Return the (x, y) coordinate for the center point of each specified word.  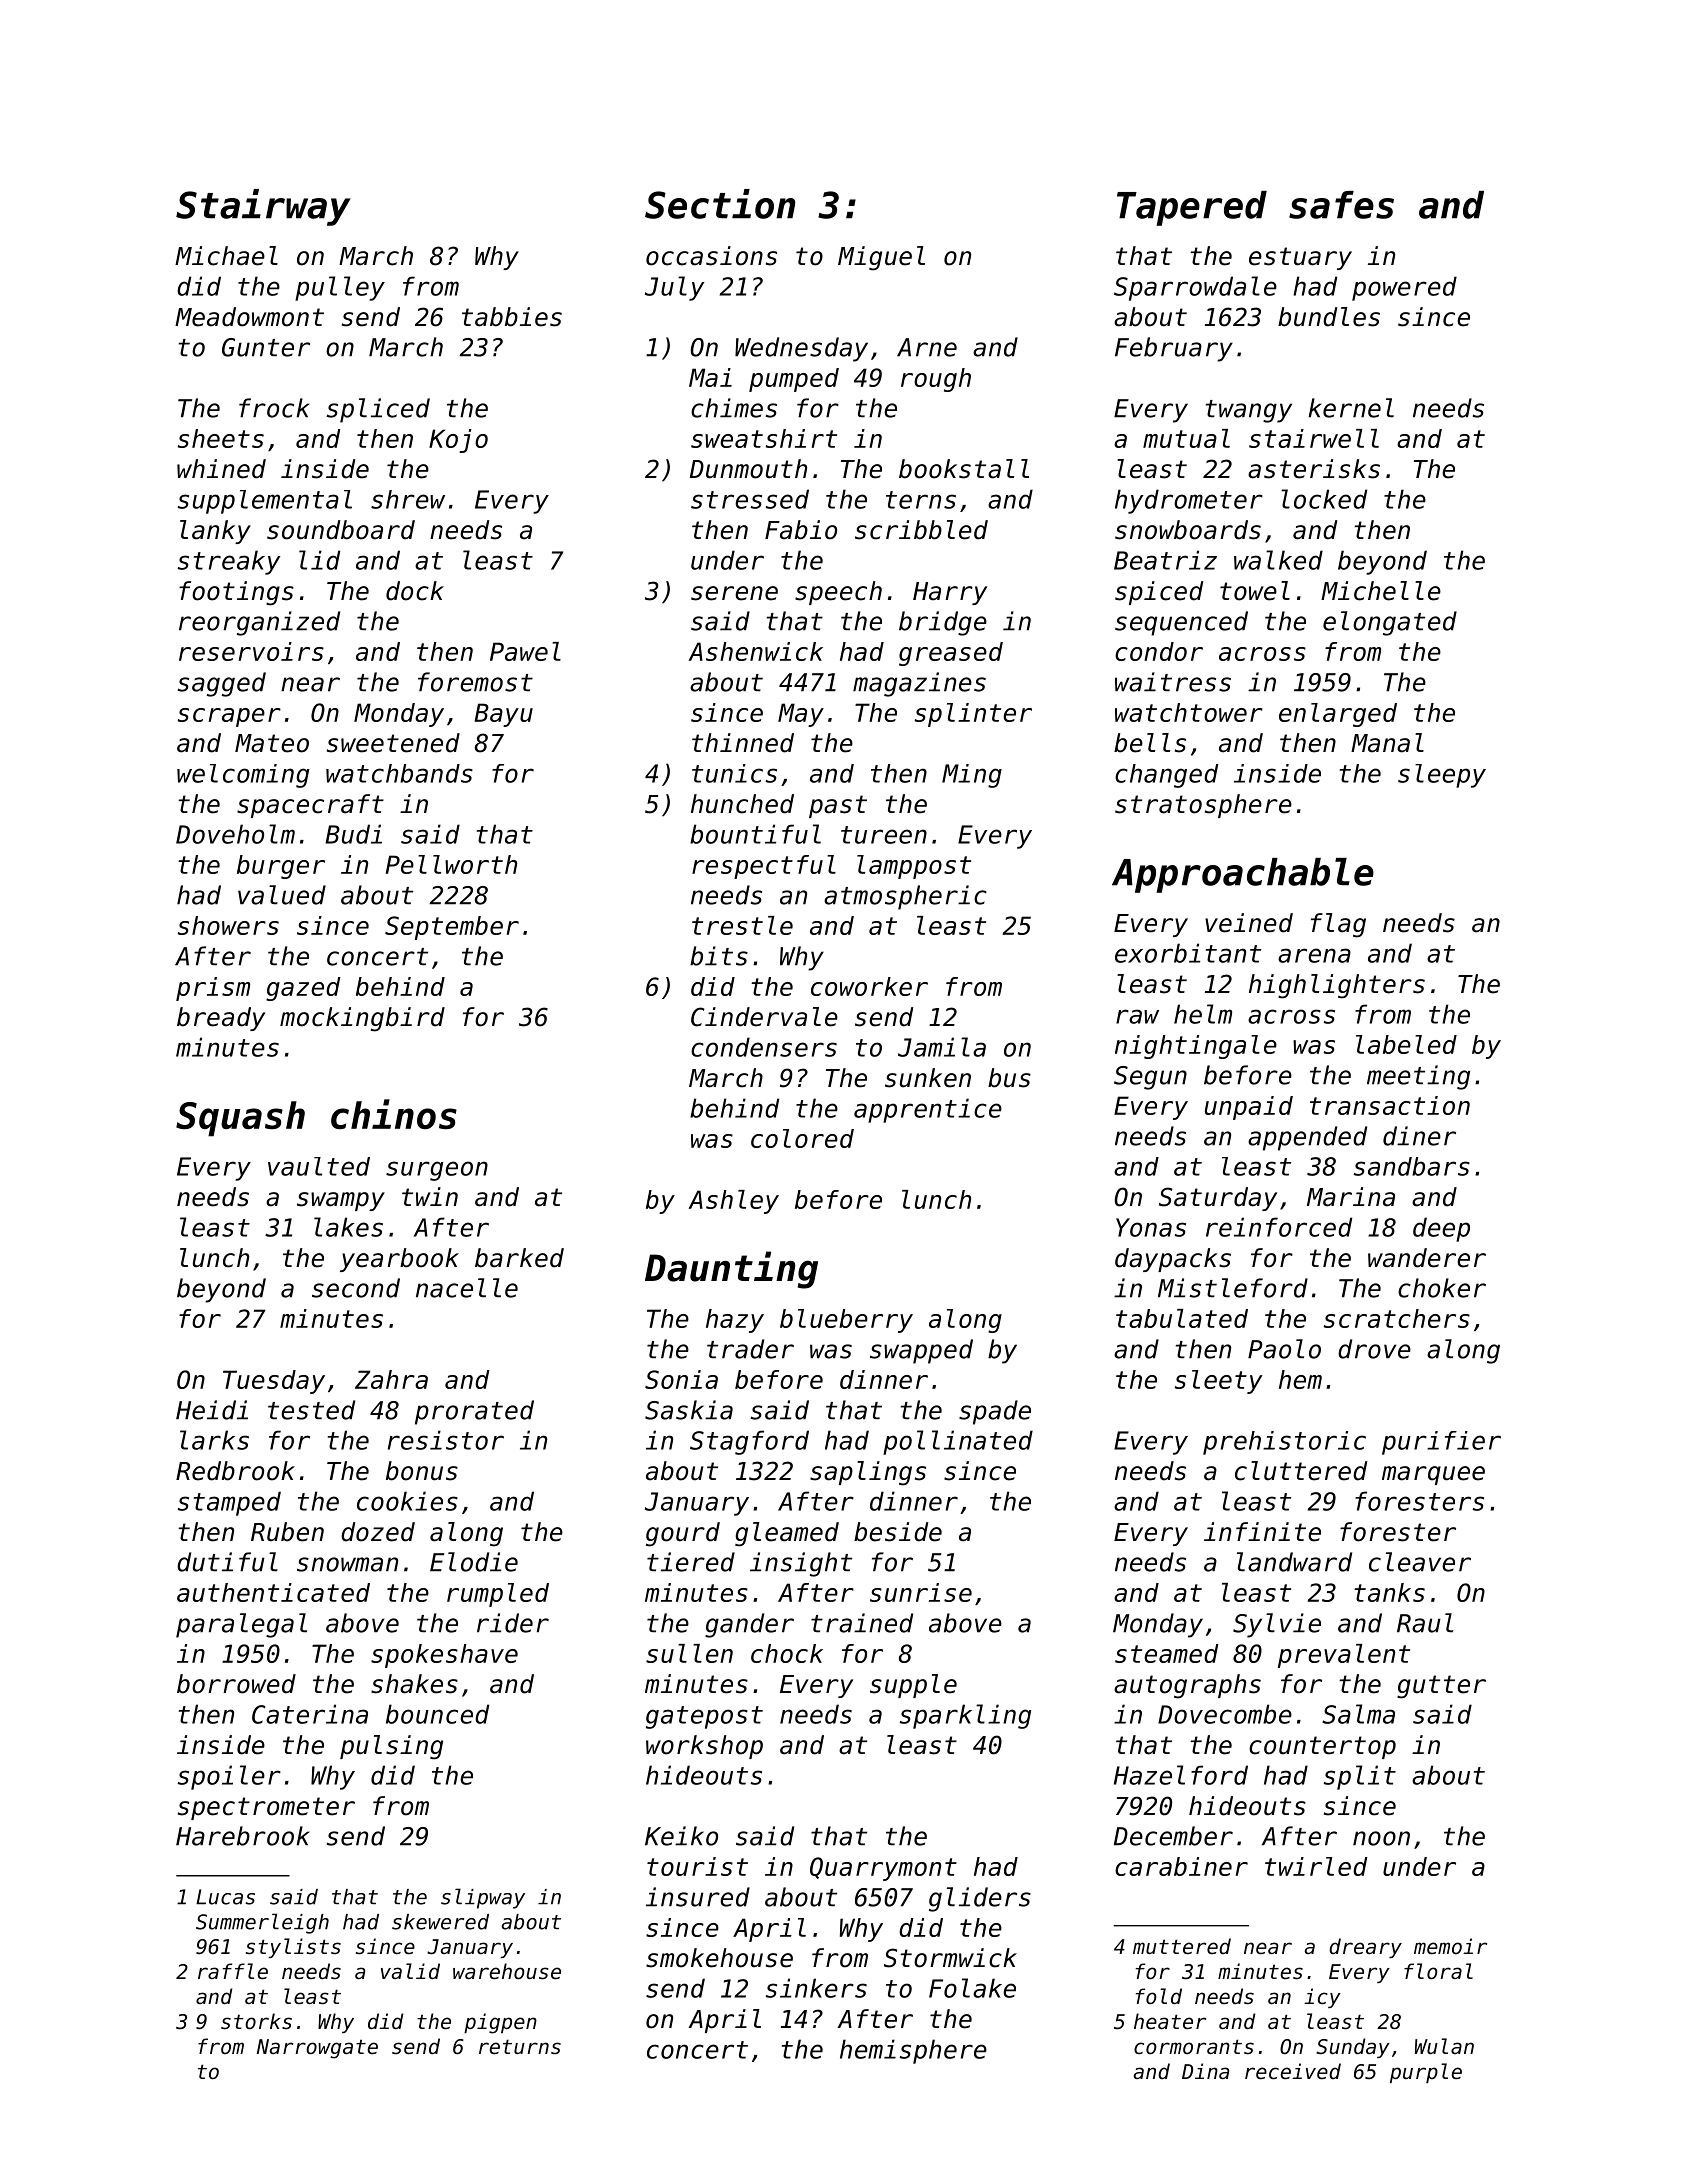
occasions (711, 256)
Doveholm (235, 834)
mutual (1186, 438)
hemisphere (913, 2051)
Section (720, 204)
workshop (704, 1747)
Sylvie (1277, 1625)
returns (520, 2047)
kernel (1351, 408)
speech (838, 593)
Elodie (474, 1562)
